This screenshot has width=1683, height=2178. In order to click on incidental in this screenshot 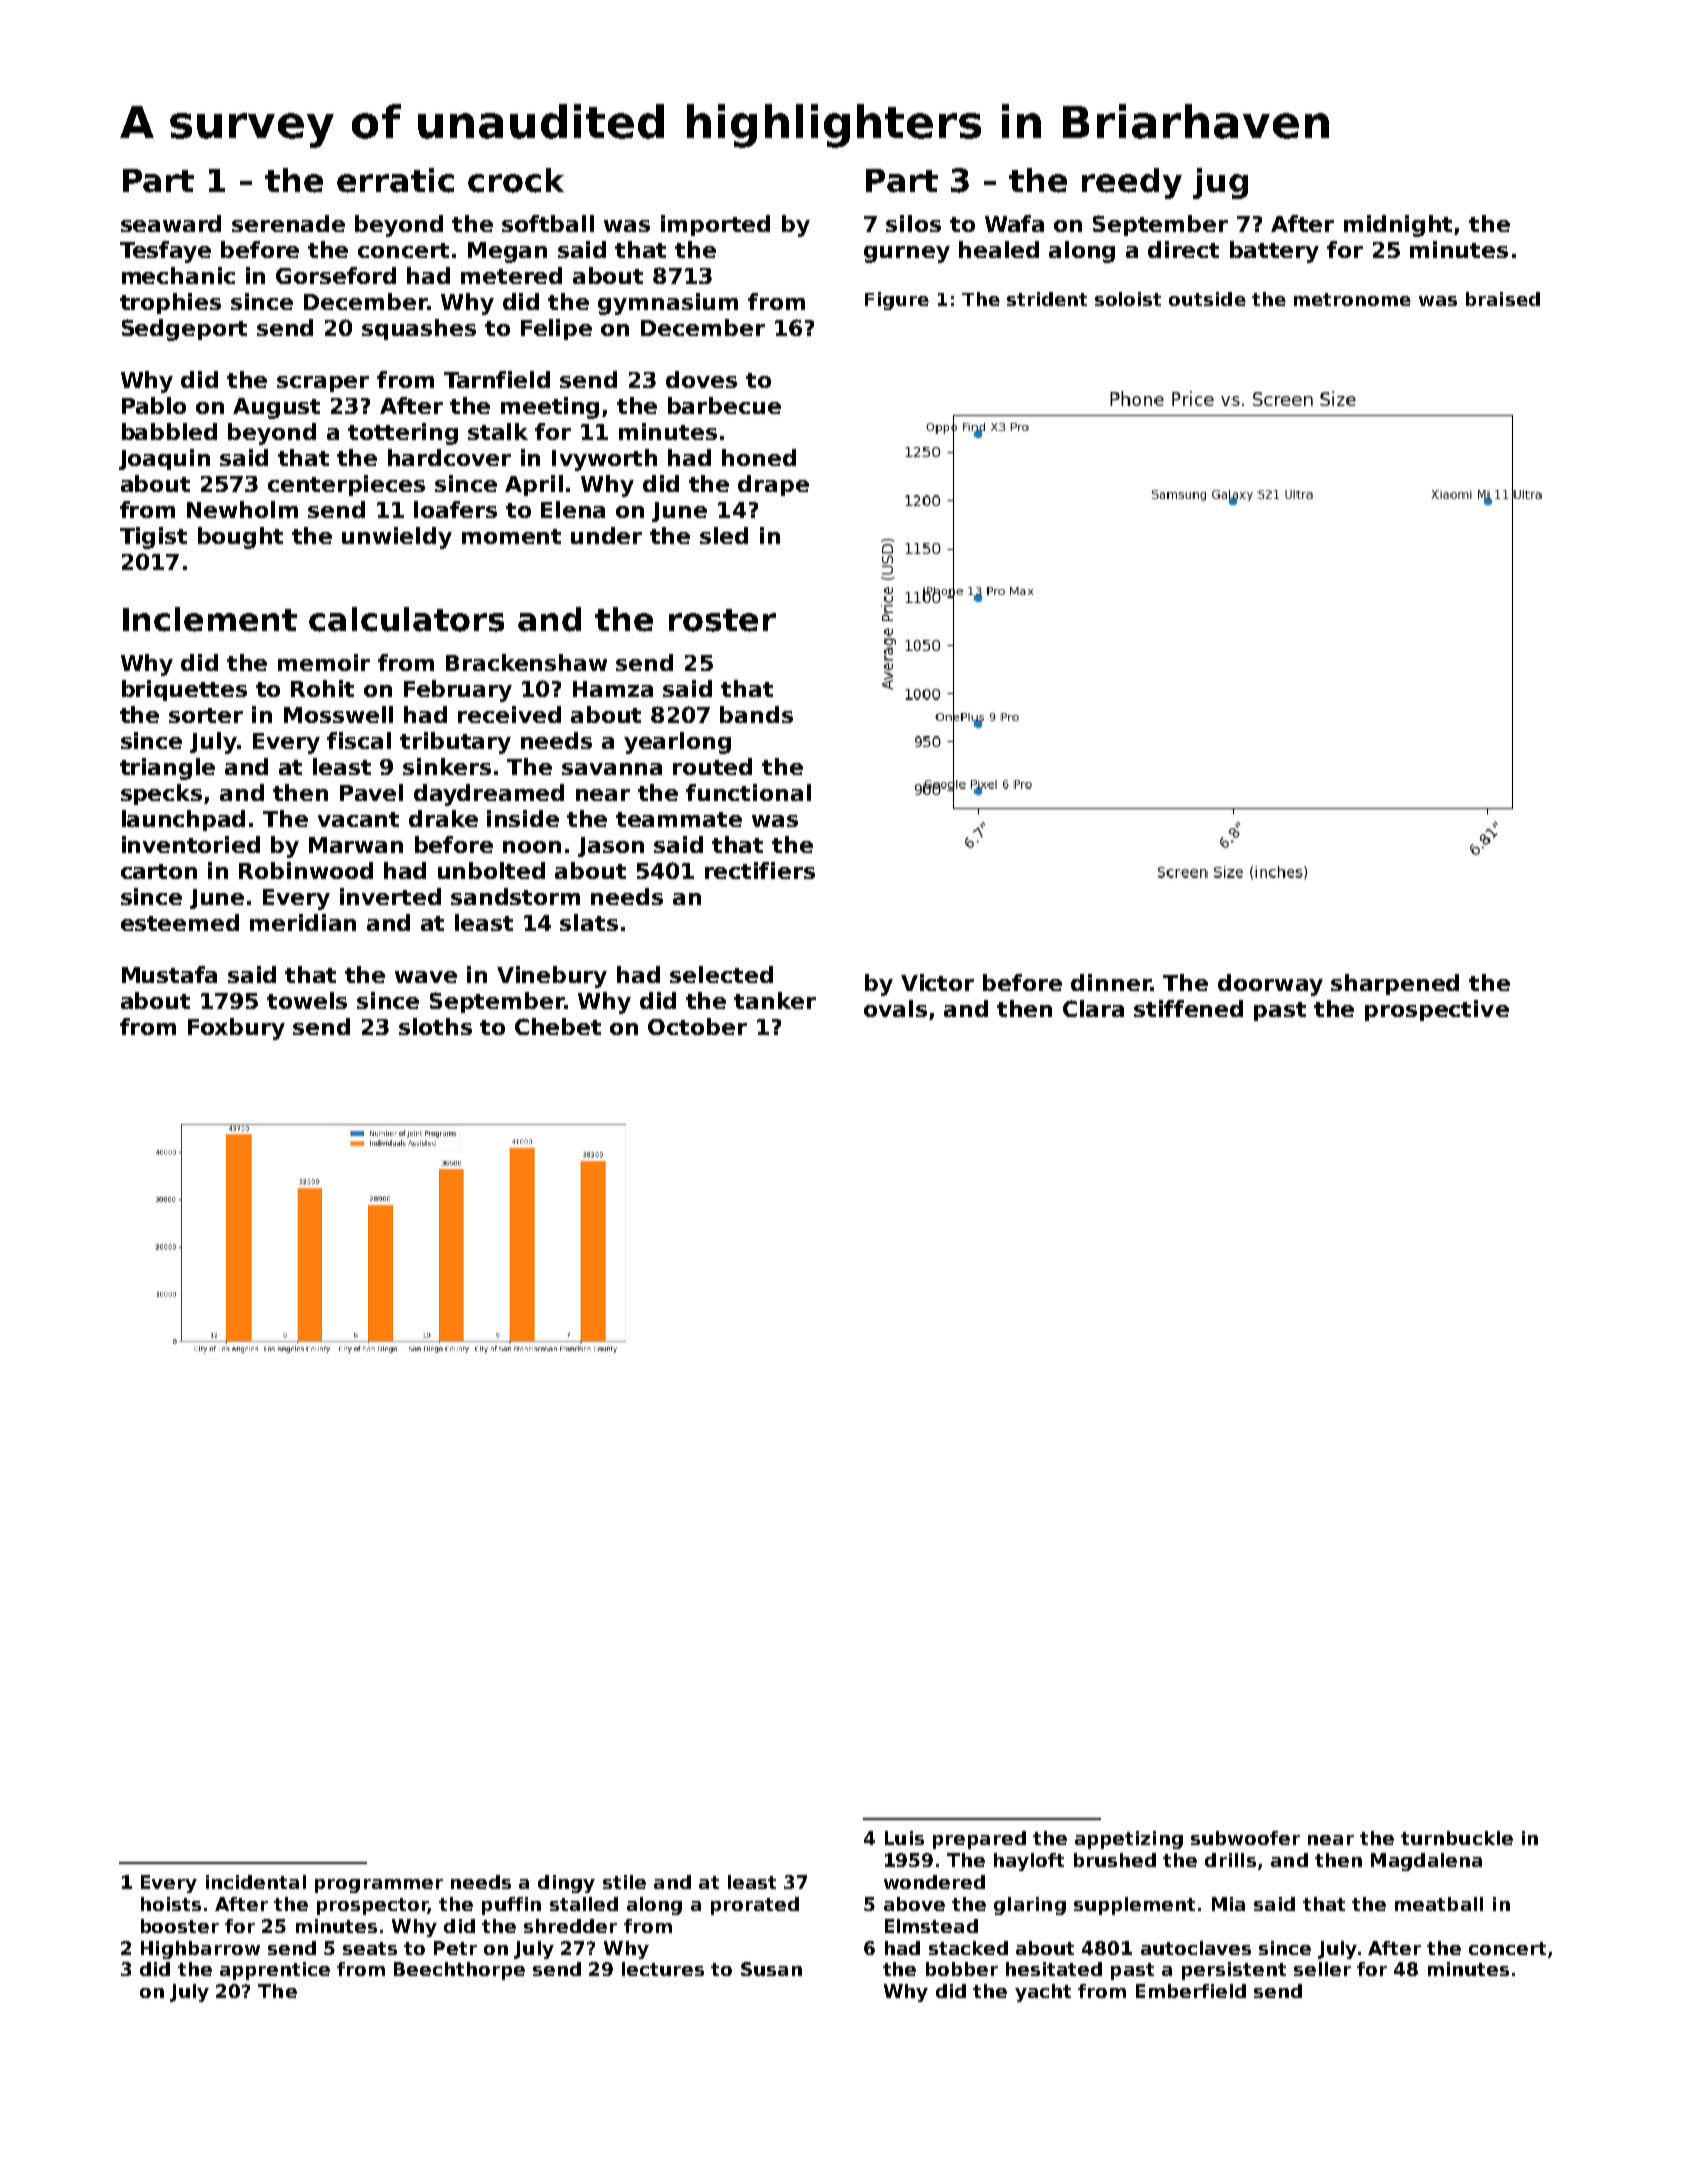, I will do `click(256, 1882)`.
